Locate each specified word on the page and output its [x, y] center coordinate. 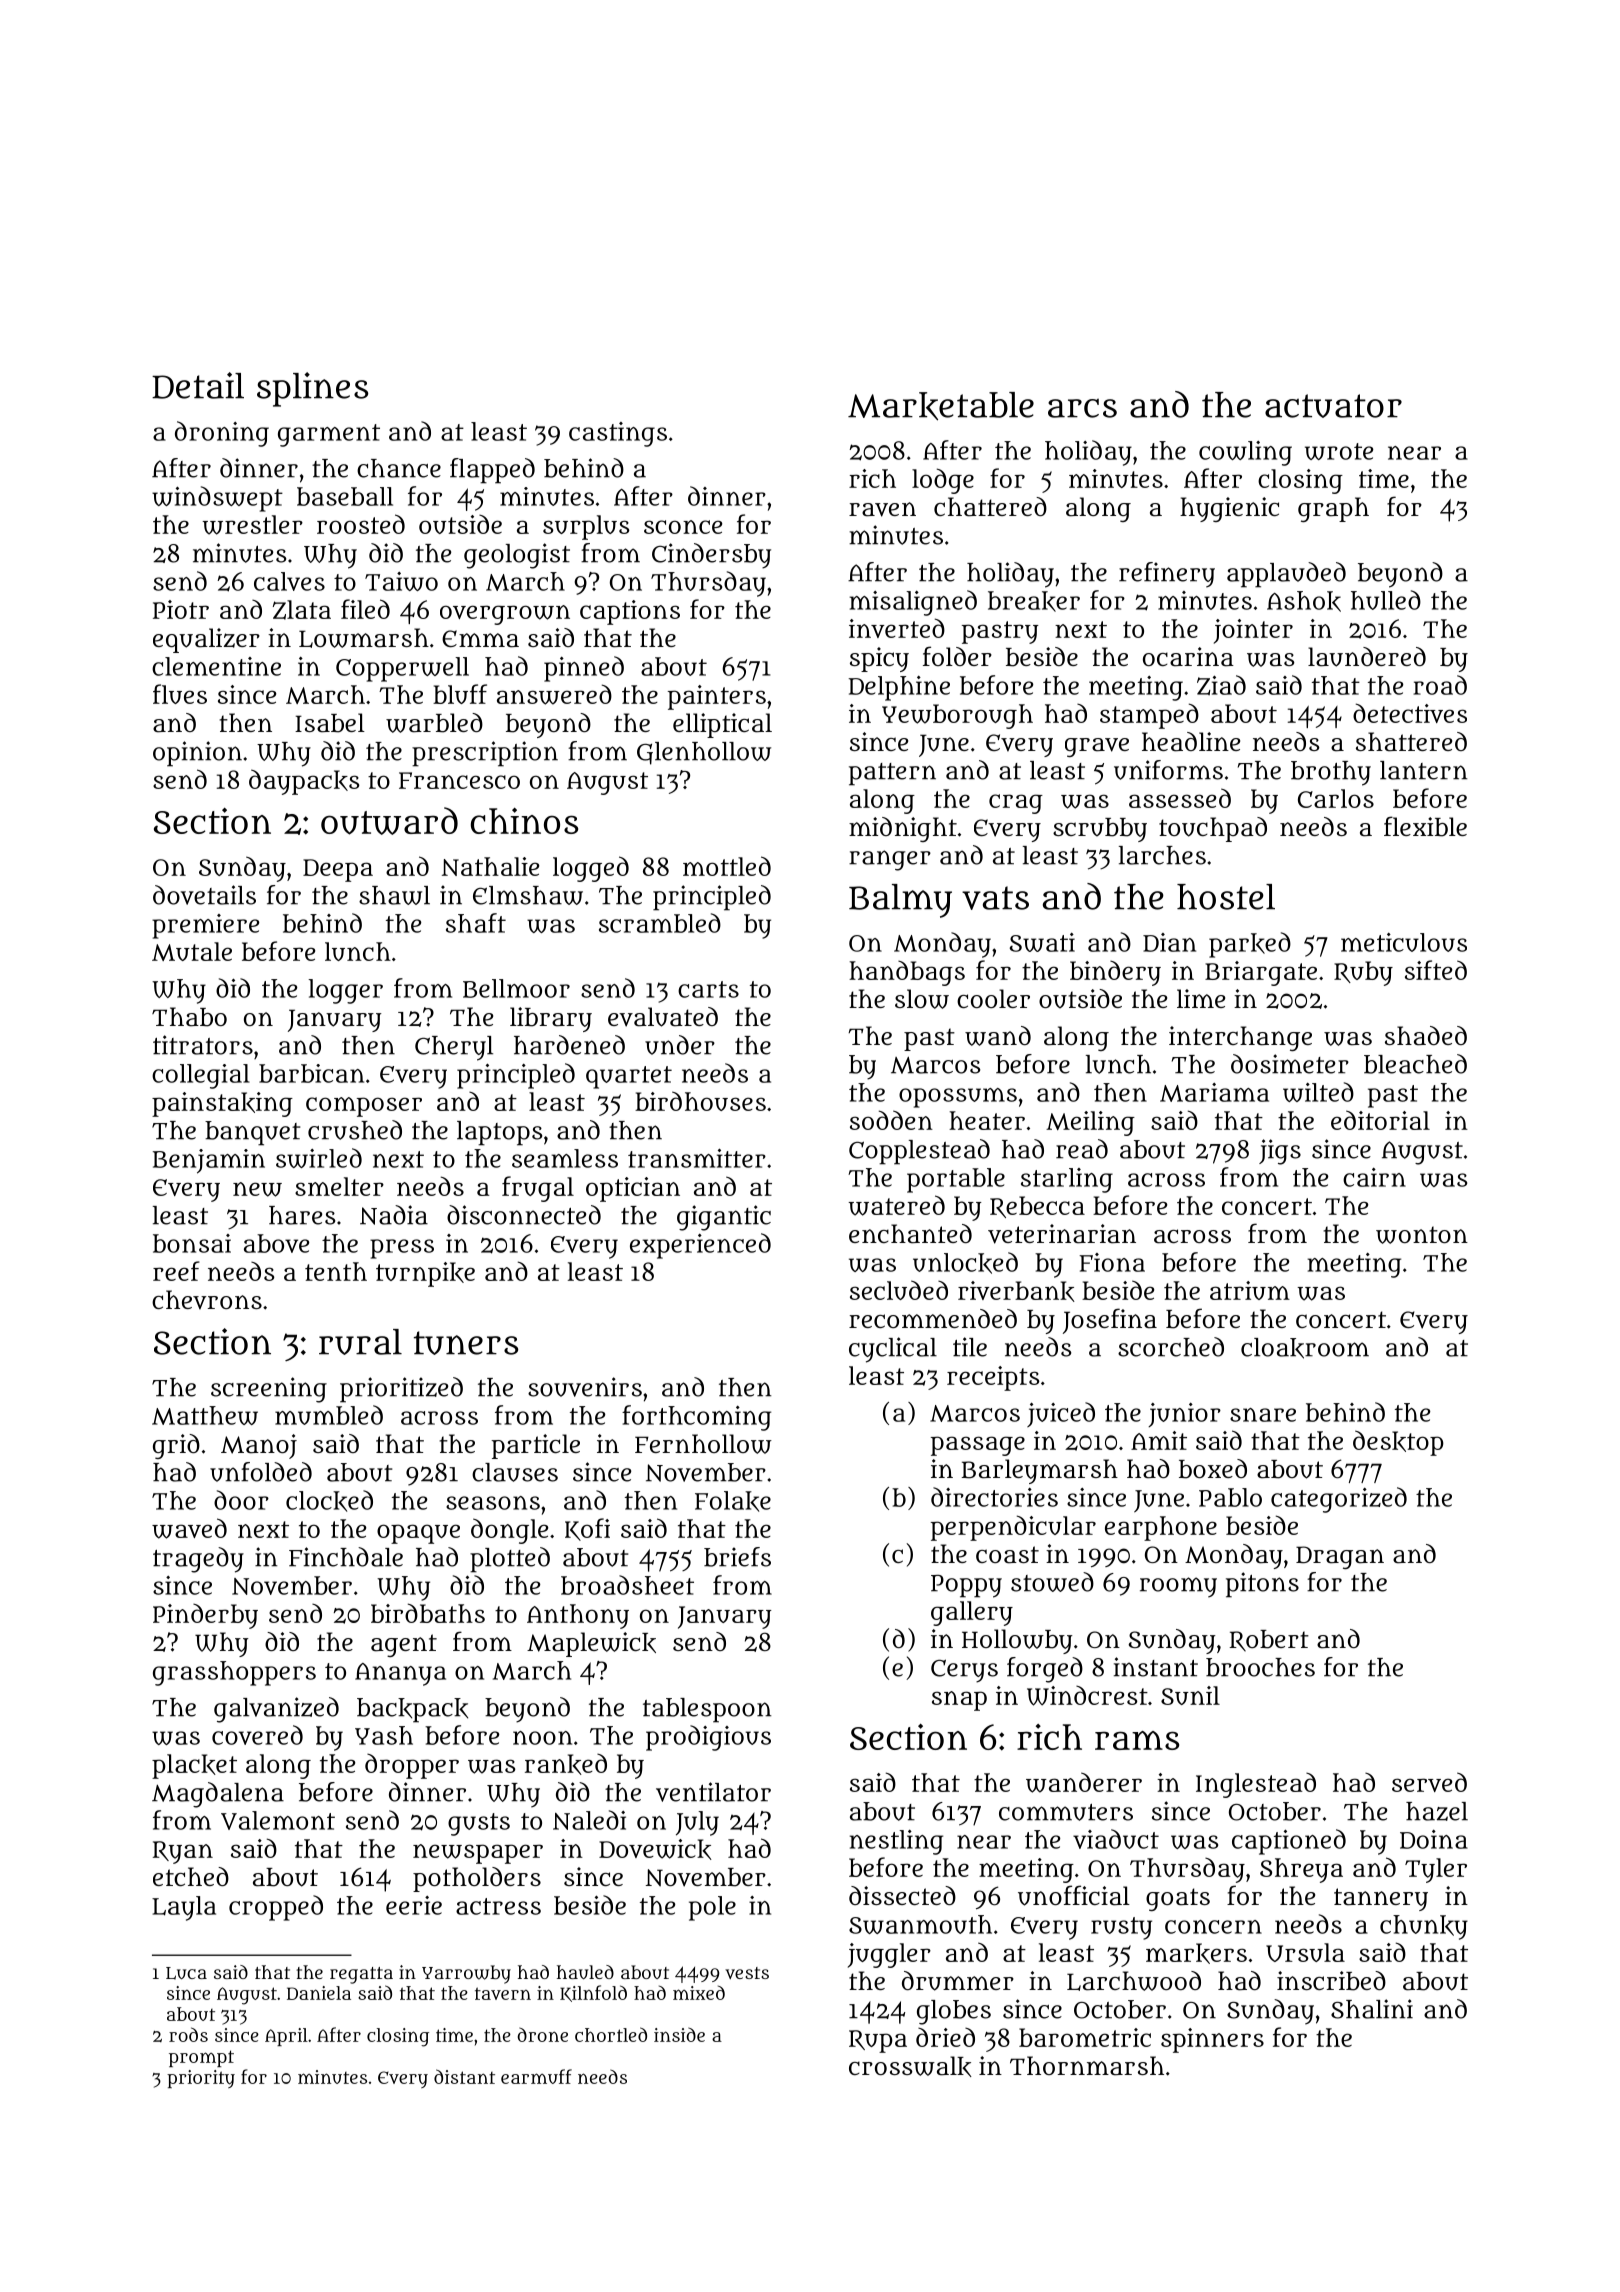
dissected [902, 1895]
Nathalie [490, 866]
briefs [737, 1557]
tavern [503, 1993]
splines [312, 389]
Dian [1169, 942]
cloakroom [1305, 1348]
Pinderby [205, 1616]
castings [618, 434]
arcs [1082, 408]
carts [708, 989]
